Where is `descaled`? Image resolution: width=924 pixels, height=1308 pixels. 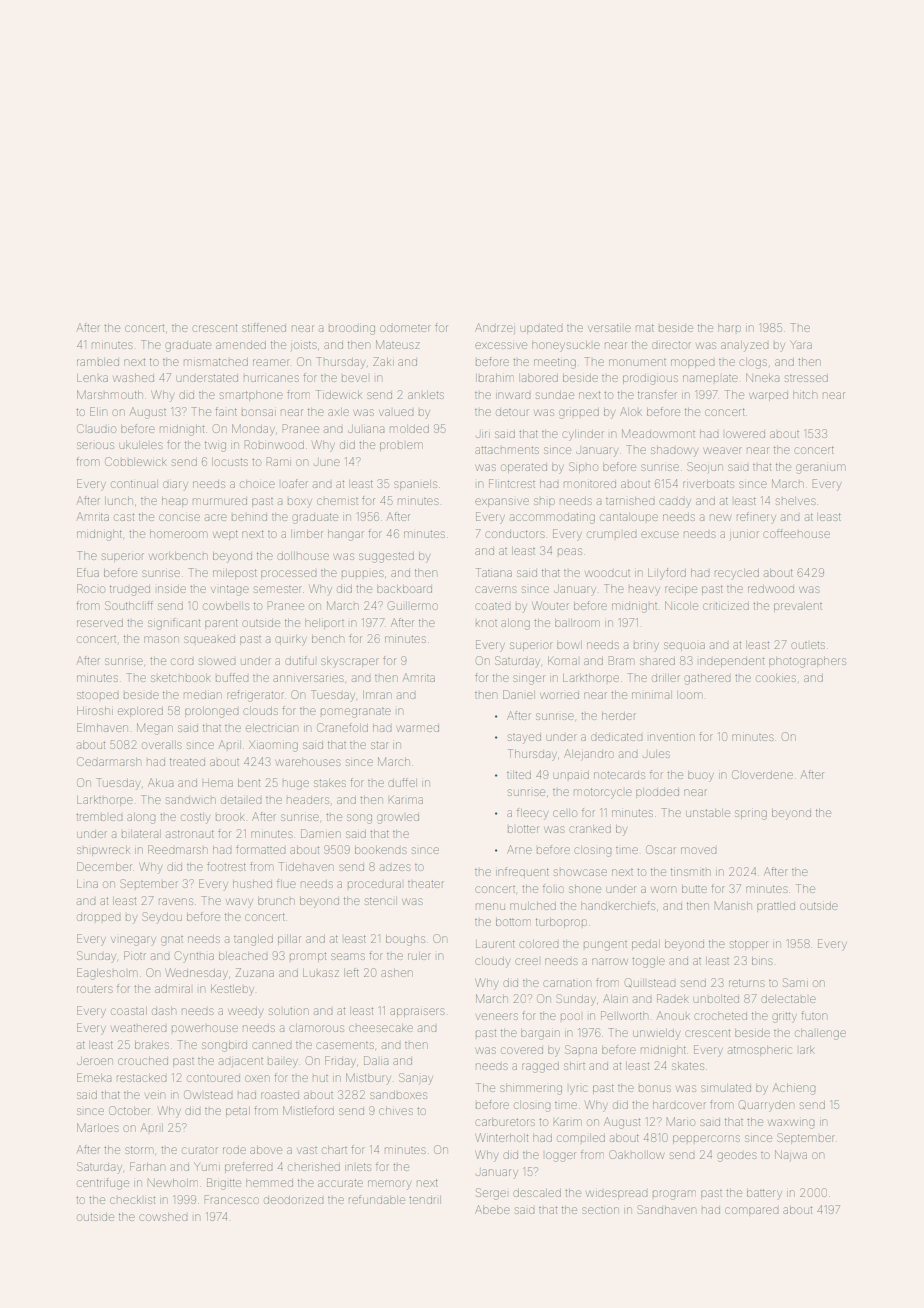 descaled is located at coordinates (537, 1193).
